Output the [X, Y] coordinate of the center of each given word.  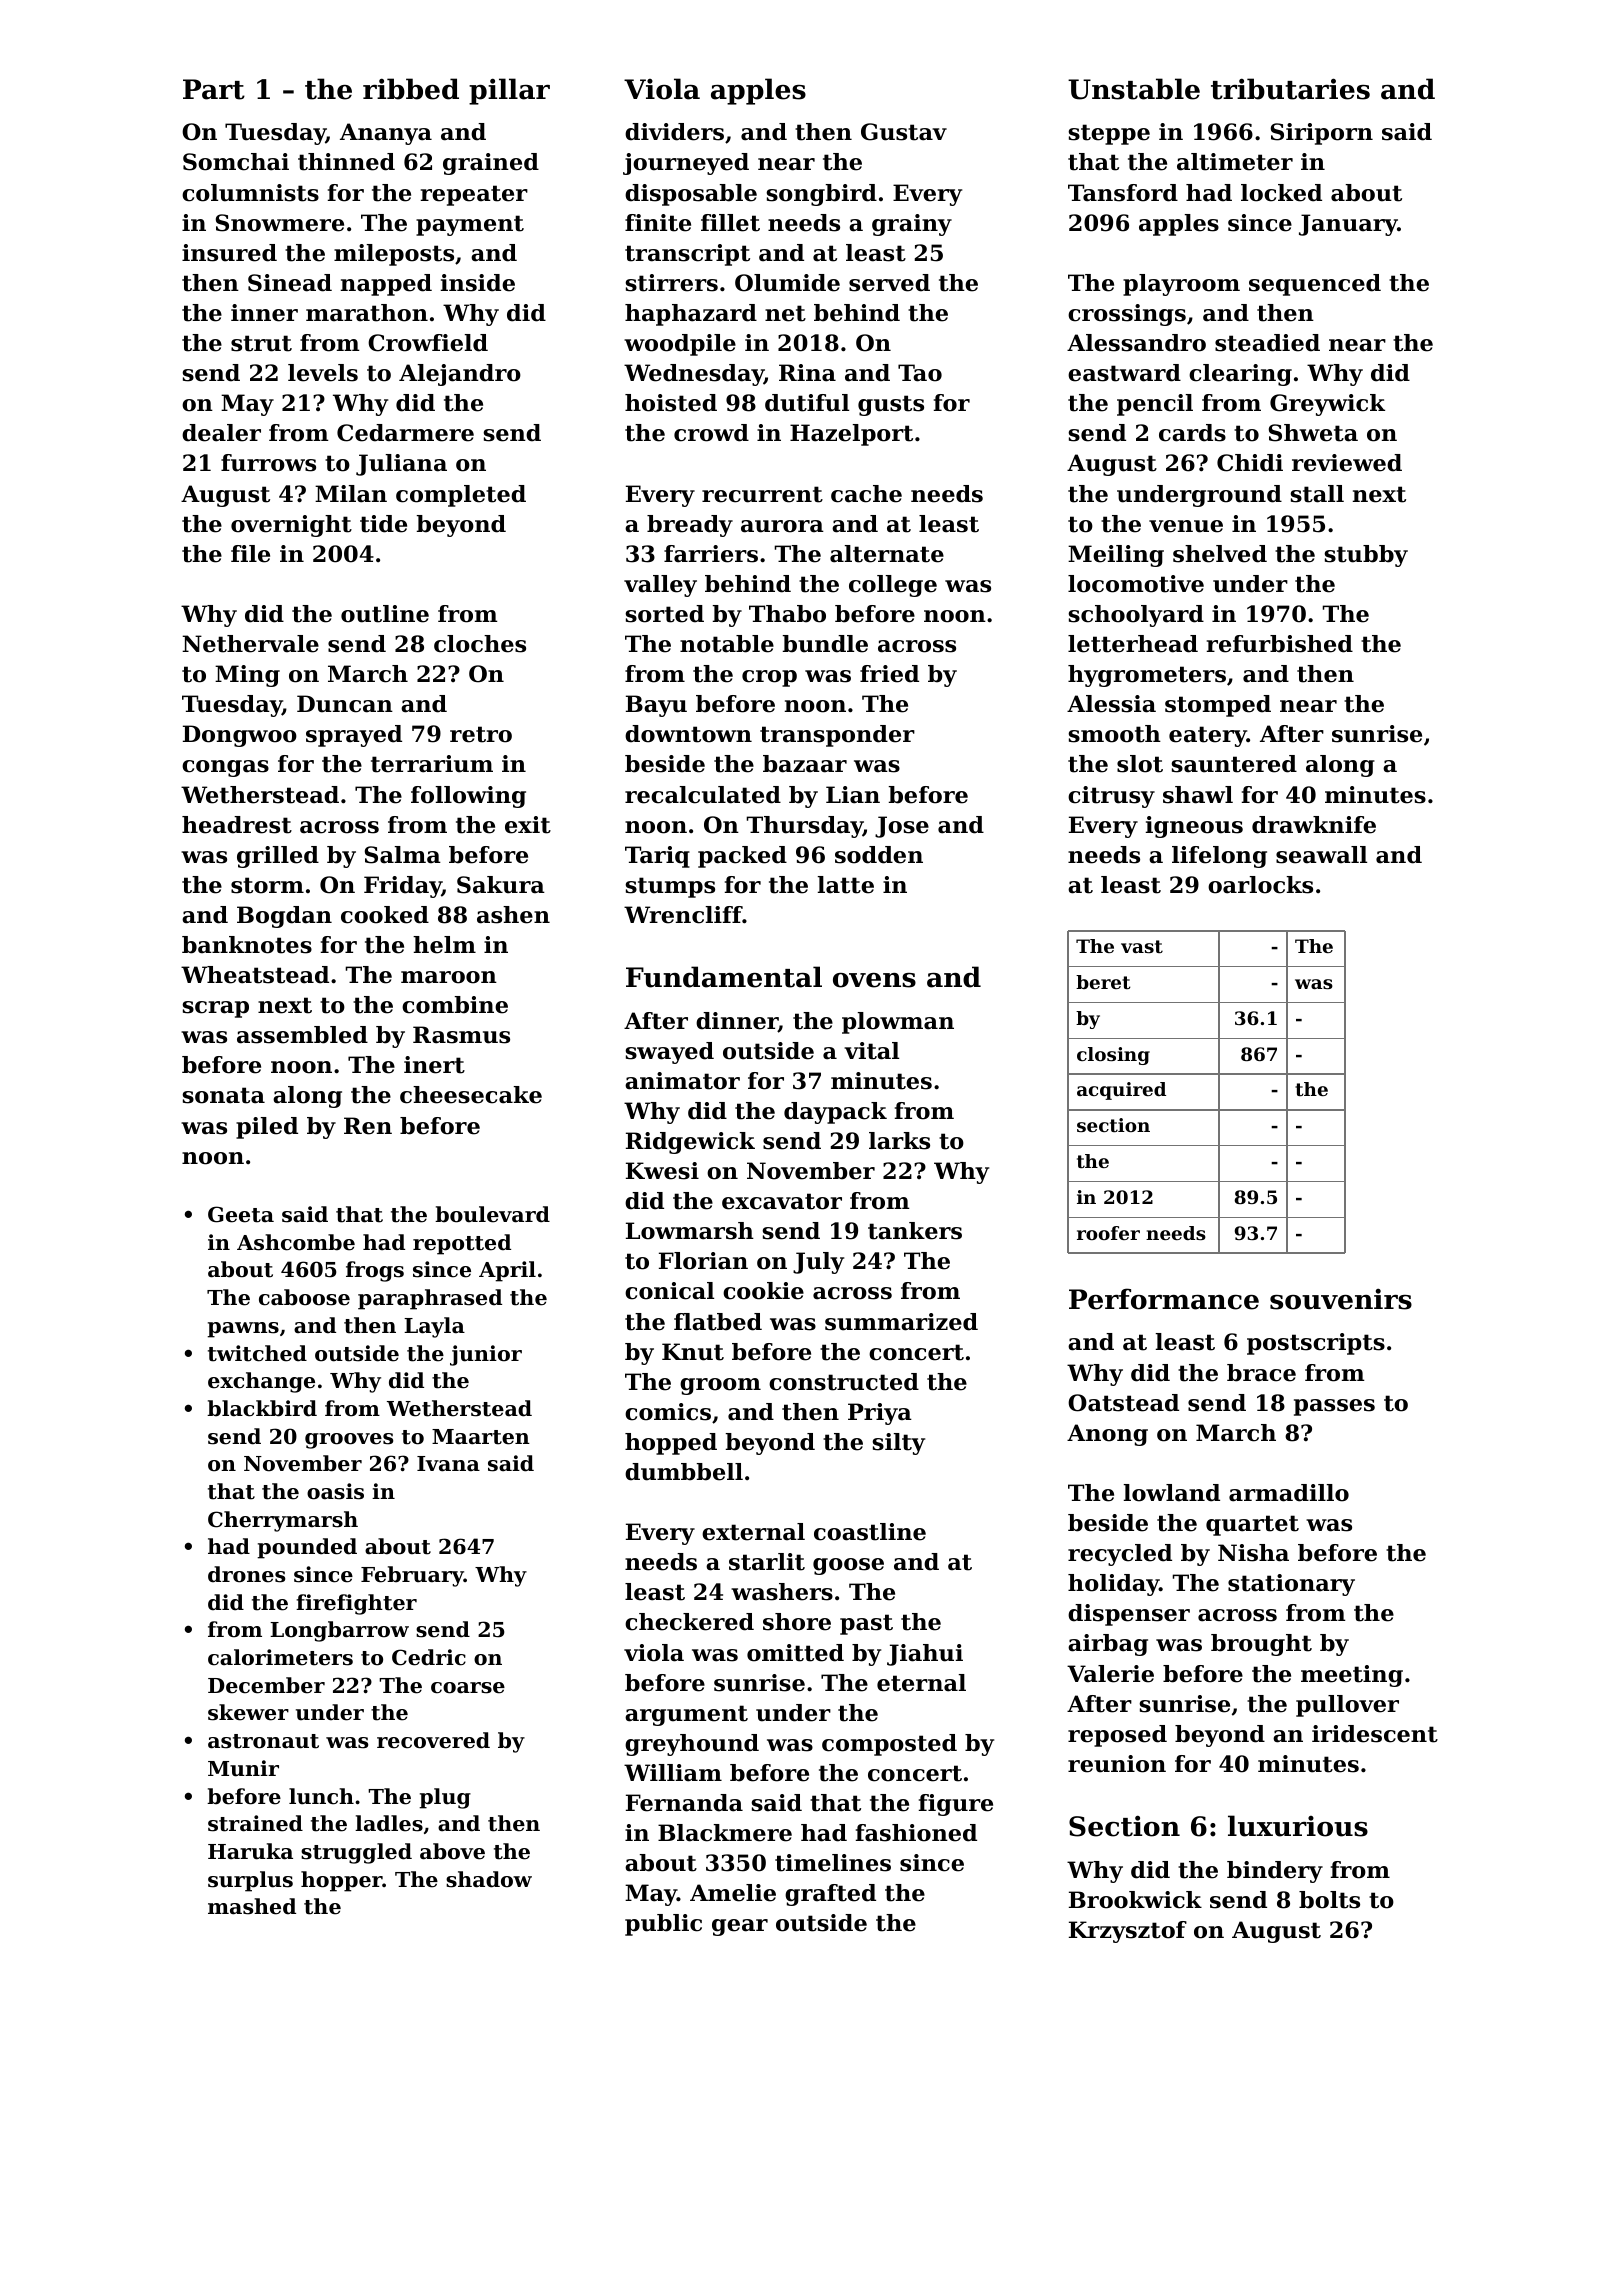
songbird [821, 195]
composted [889, 1745]
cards [1192, 433]
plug [445, 1798]
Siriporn [1322, 134]
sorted [664, 614]
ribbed [411, 89]
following [468, 797]
